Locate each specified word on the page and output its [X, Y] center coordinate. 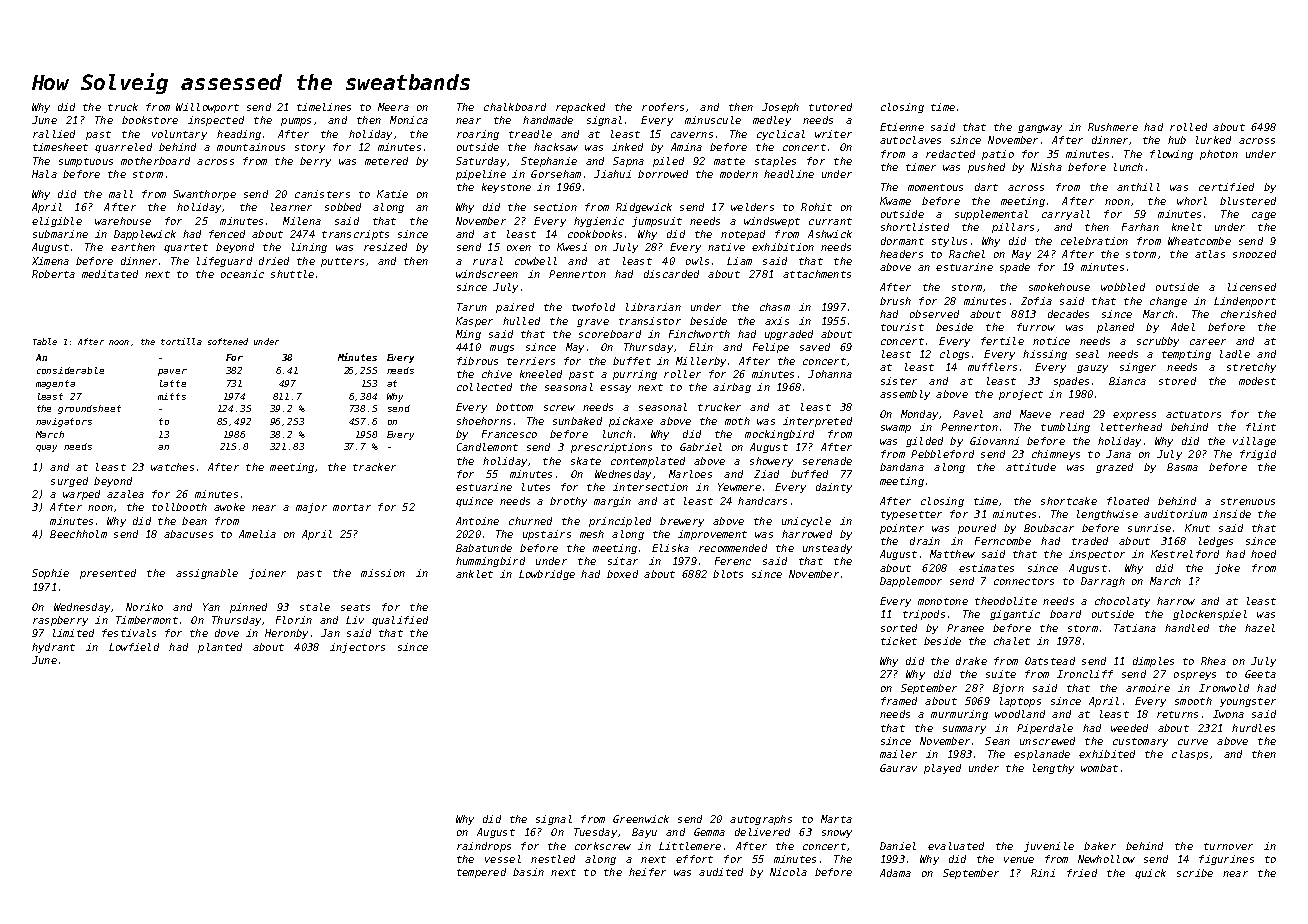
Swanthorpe [204, 195]
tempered [481, 873]
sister [899, 381]
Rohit [816, 207]
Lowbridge [547, 575]
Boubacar [1049, 528]
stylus [949, 242]
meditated [110, 274]
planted [220, 648]
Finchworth [699, 334]
